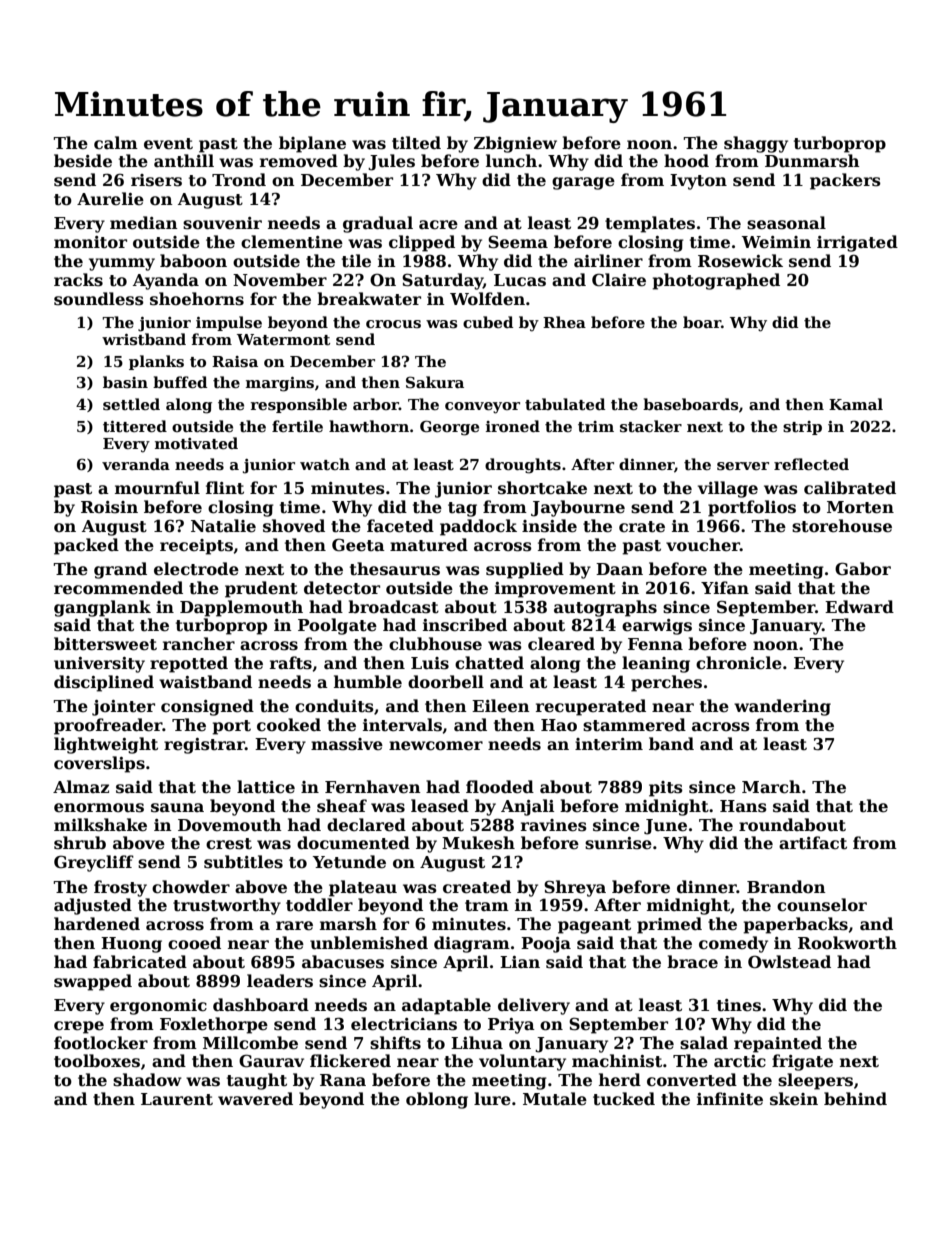 This screenshot has height=1233, width=952. Describe the element at coordinates (845, 181) in the screenshot. I see `packers` at that location.
